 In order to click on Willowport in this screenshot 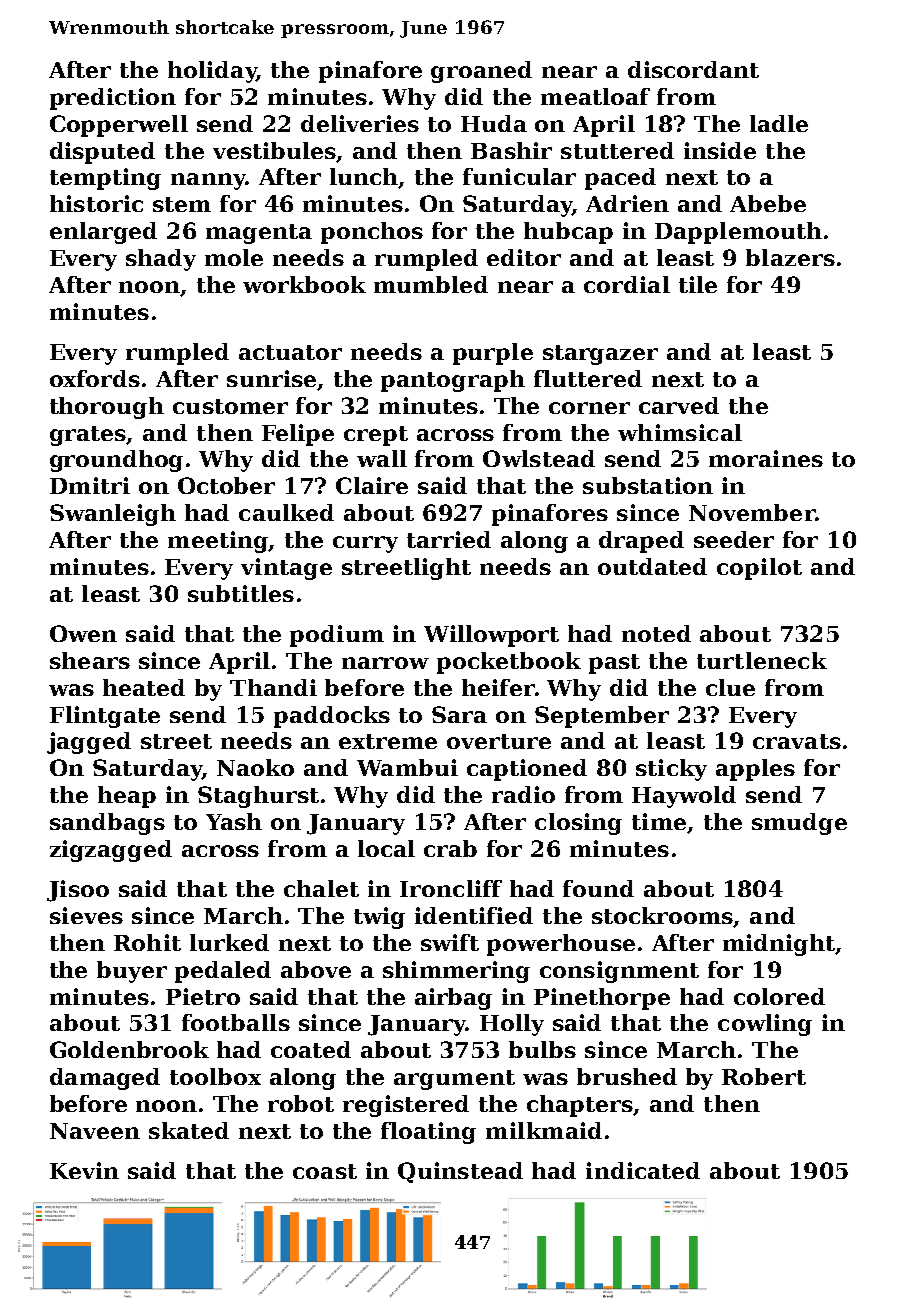, I will do `click(491, 636)`.
